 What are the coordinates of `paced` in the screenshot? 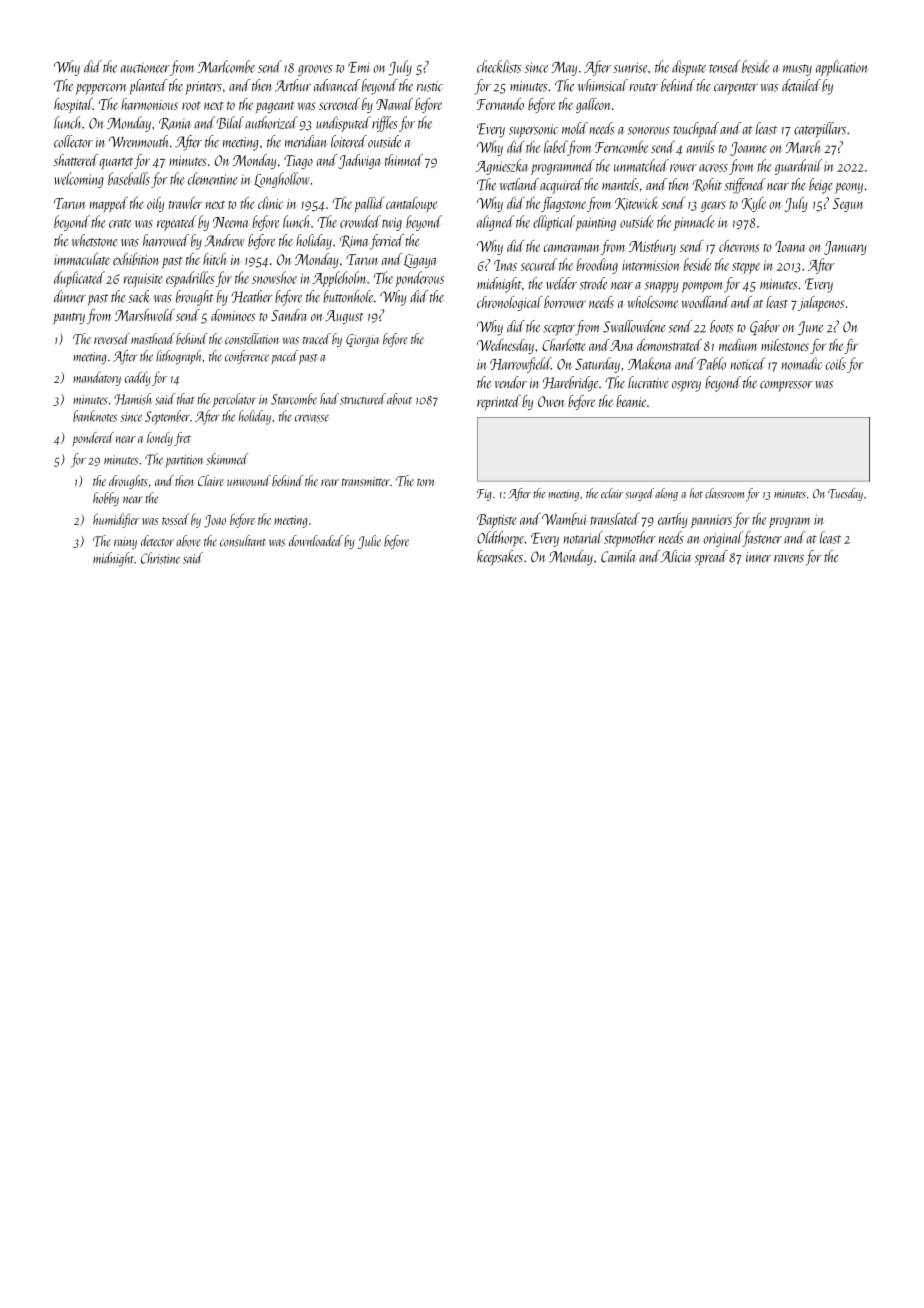 It's located at (284, 357).
